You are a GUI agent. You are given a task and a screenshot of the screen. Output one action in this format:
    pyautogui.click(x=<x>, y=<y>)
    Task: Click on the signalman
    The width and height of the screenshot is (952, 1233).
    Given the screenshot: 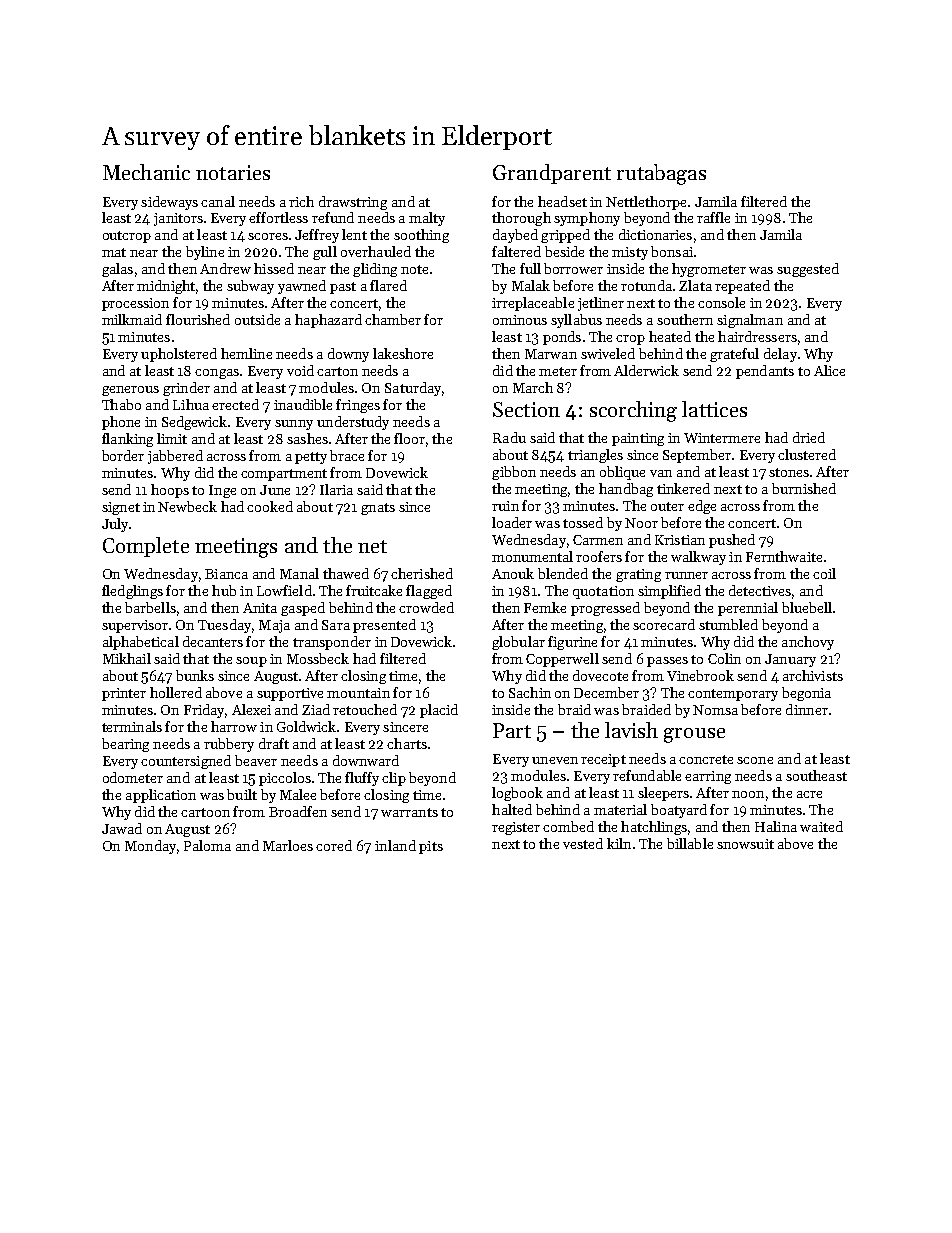 What is the action you would take?
    pyautogui.click(x=750, y=321)
